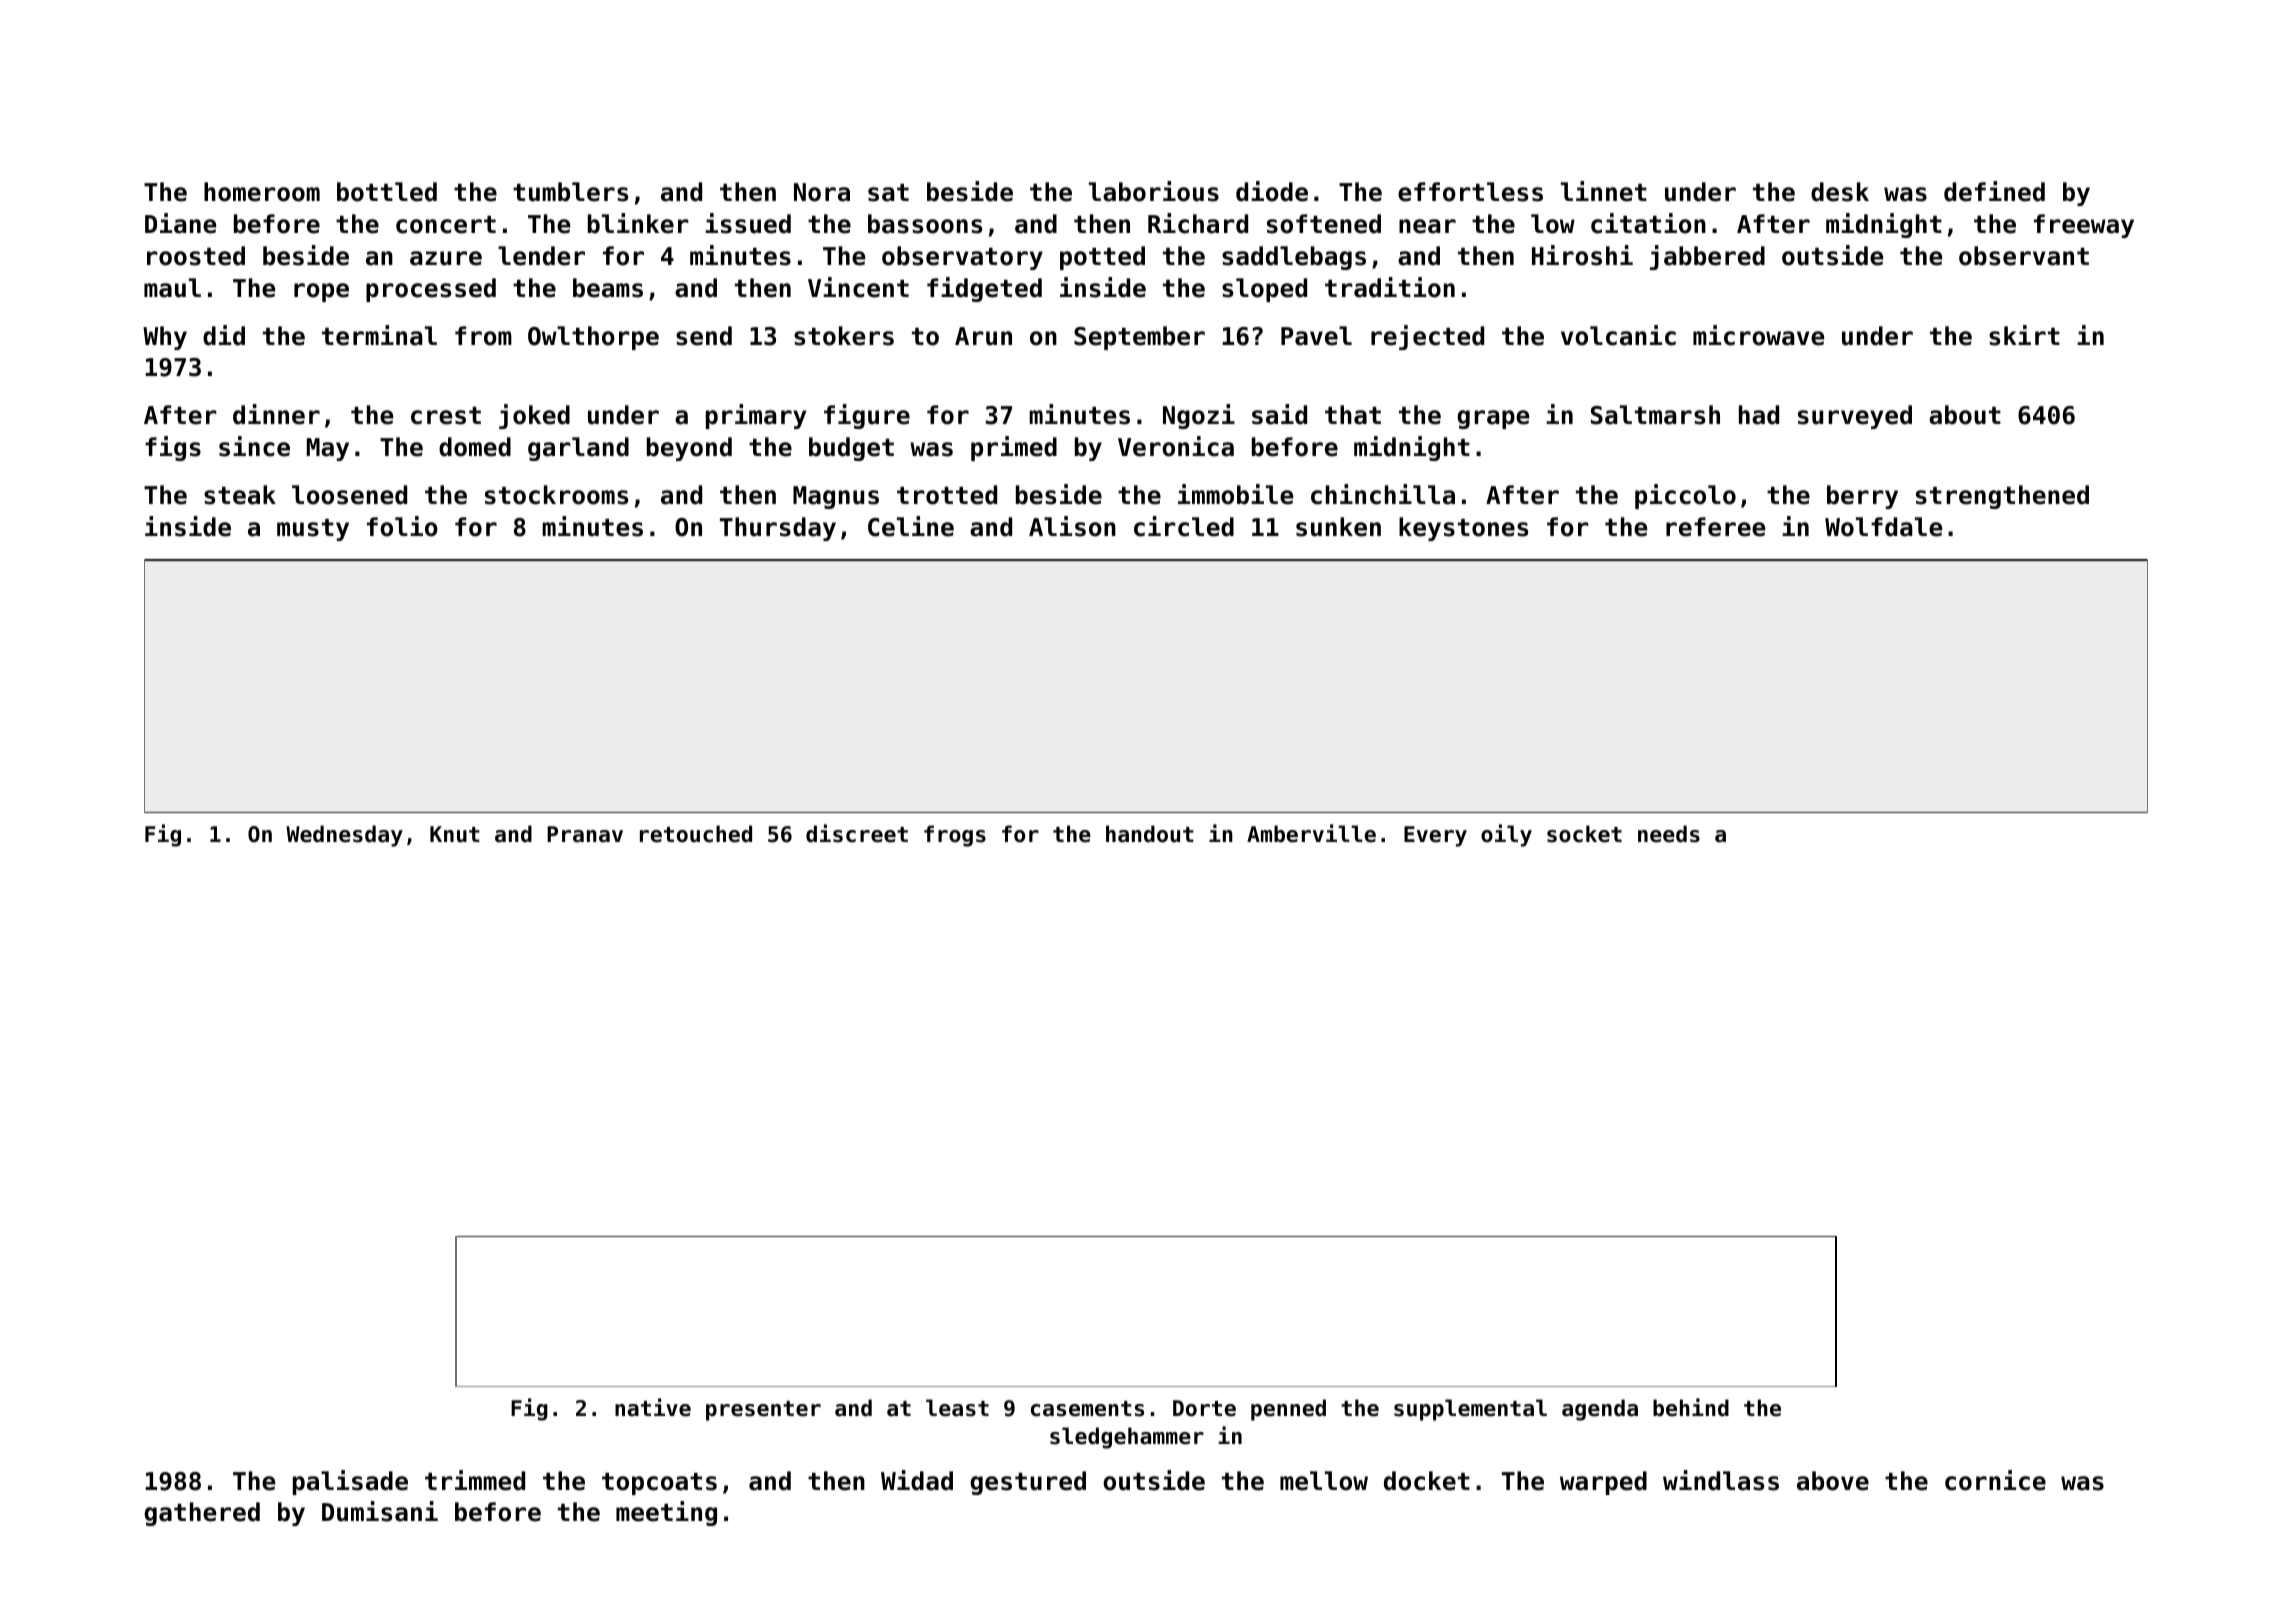 The image size is (2292, 1620). I want to click on September, so click(1139, 338).
